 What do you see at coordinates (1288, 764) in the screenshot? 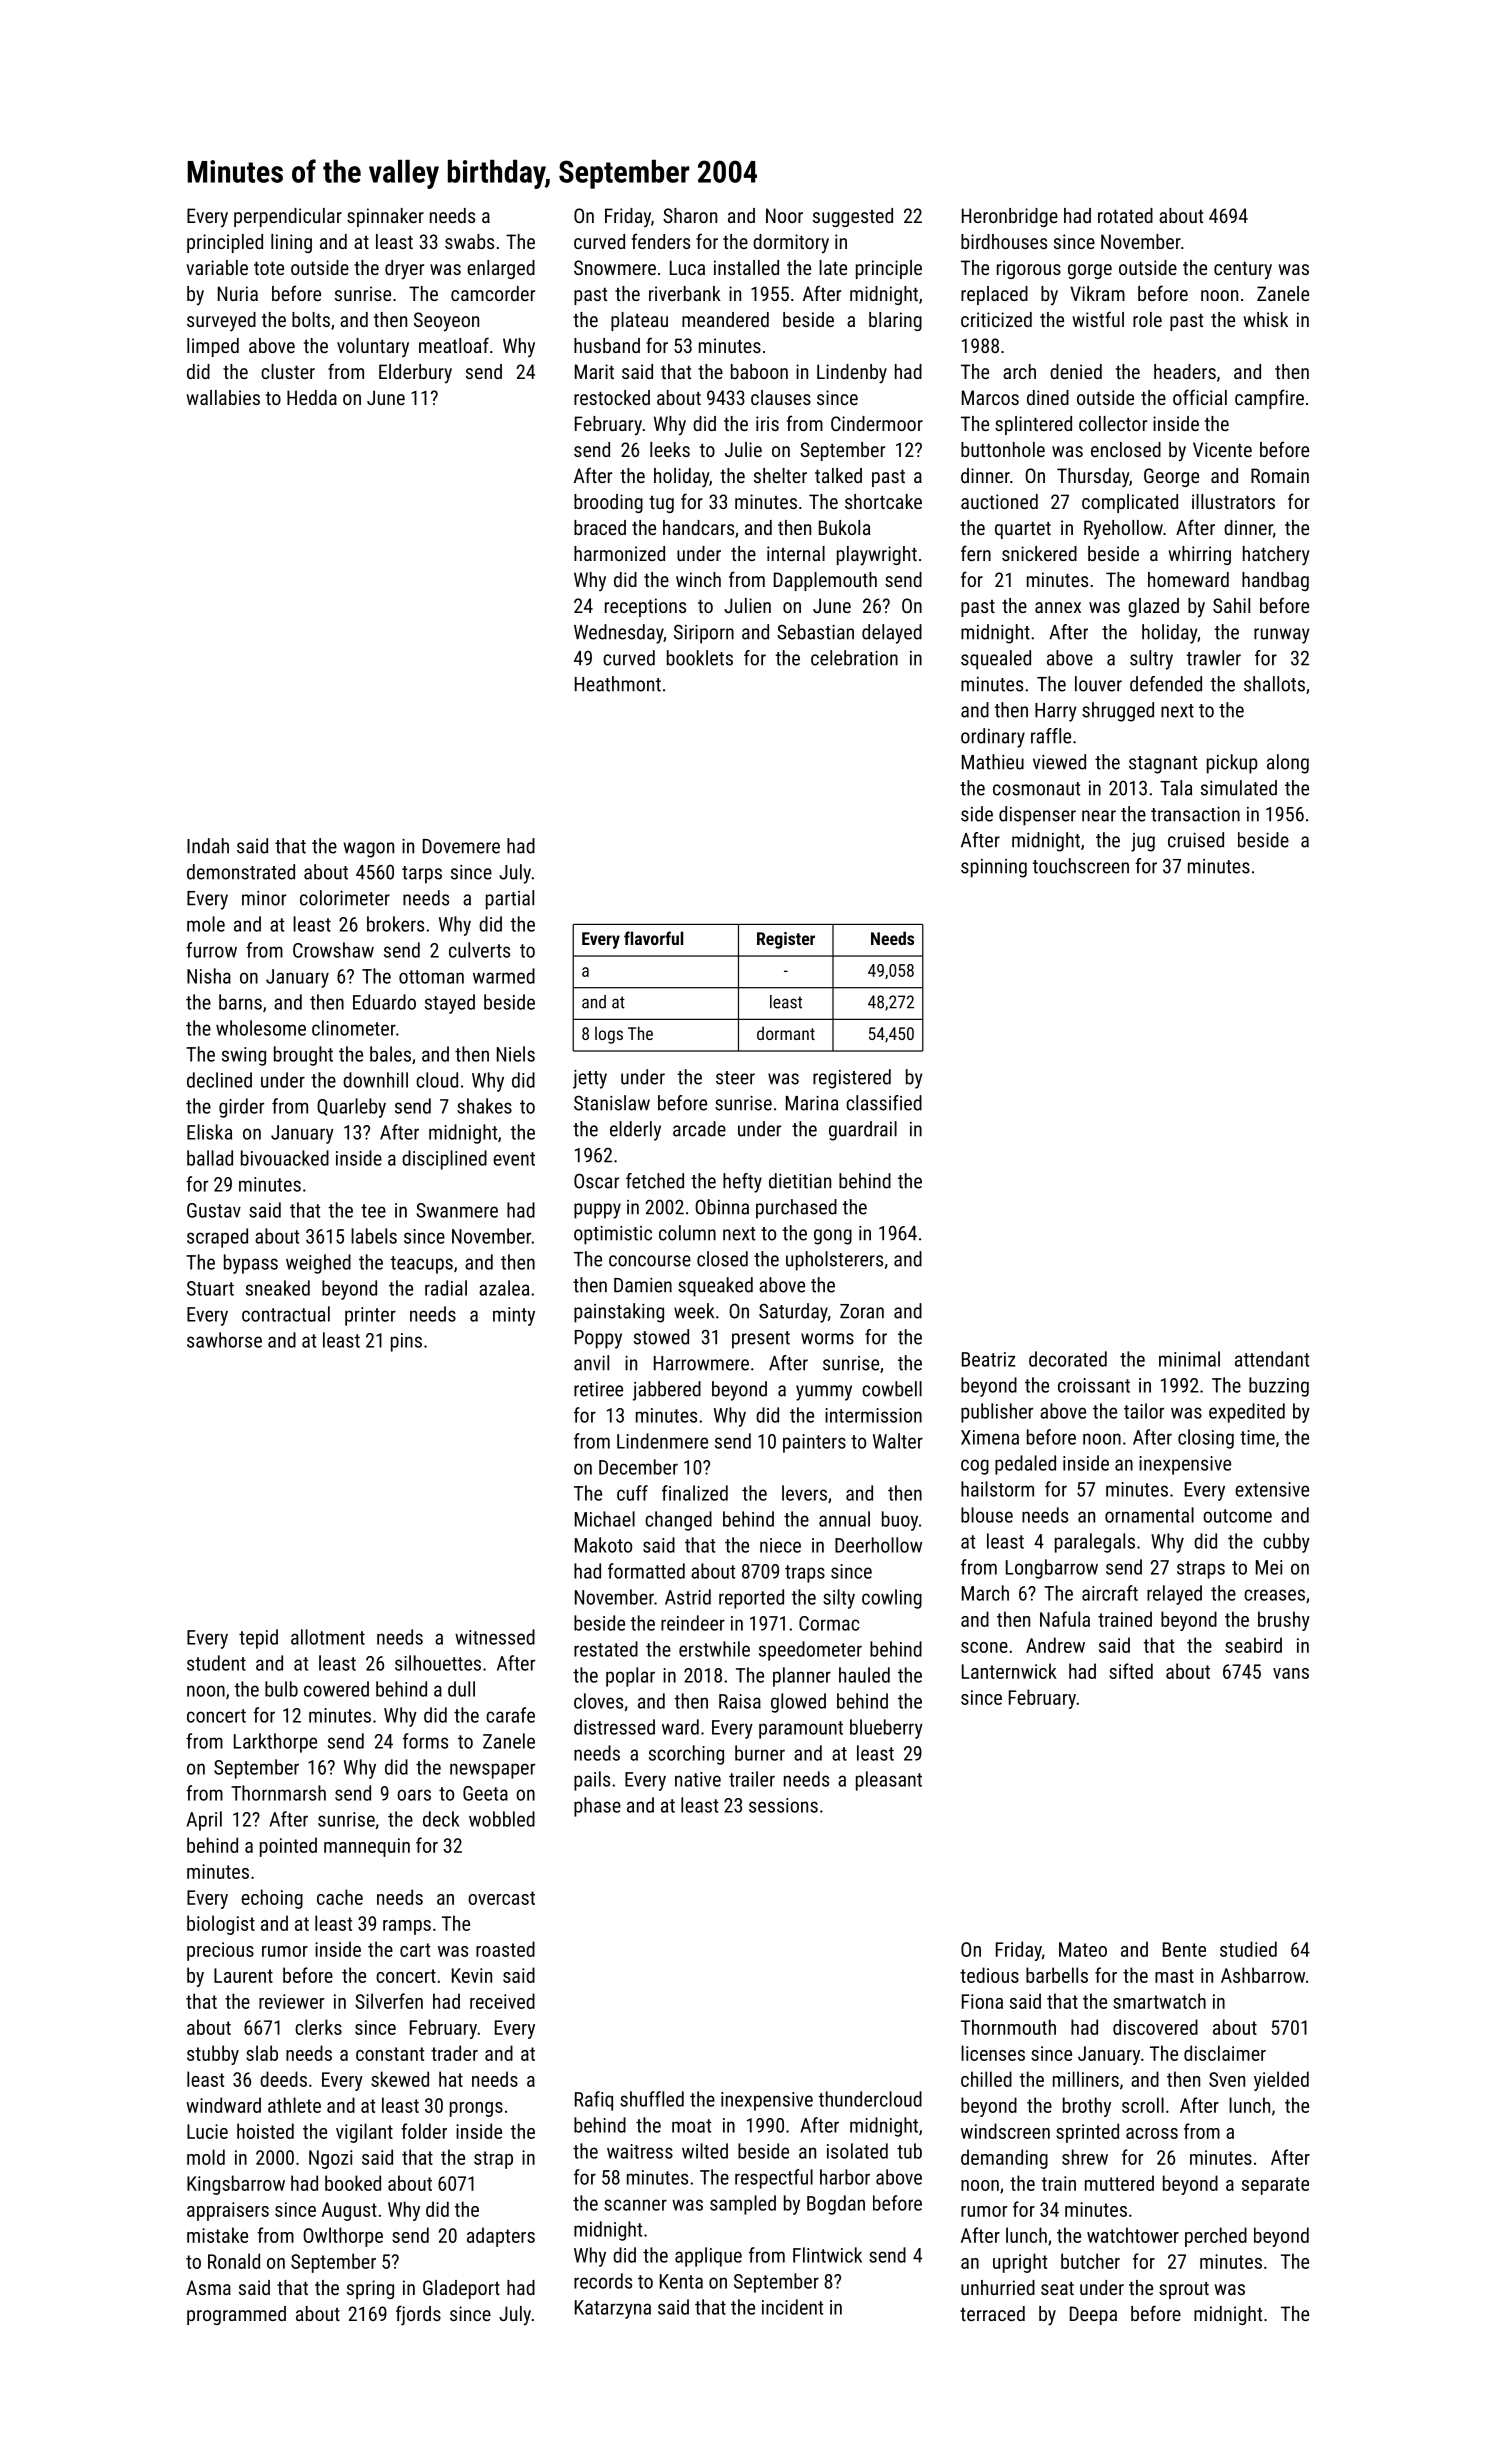
I see `along` at bounding box center [1288, 764].
